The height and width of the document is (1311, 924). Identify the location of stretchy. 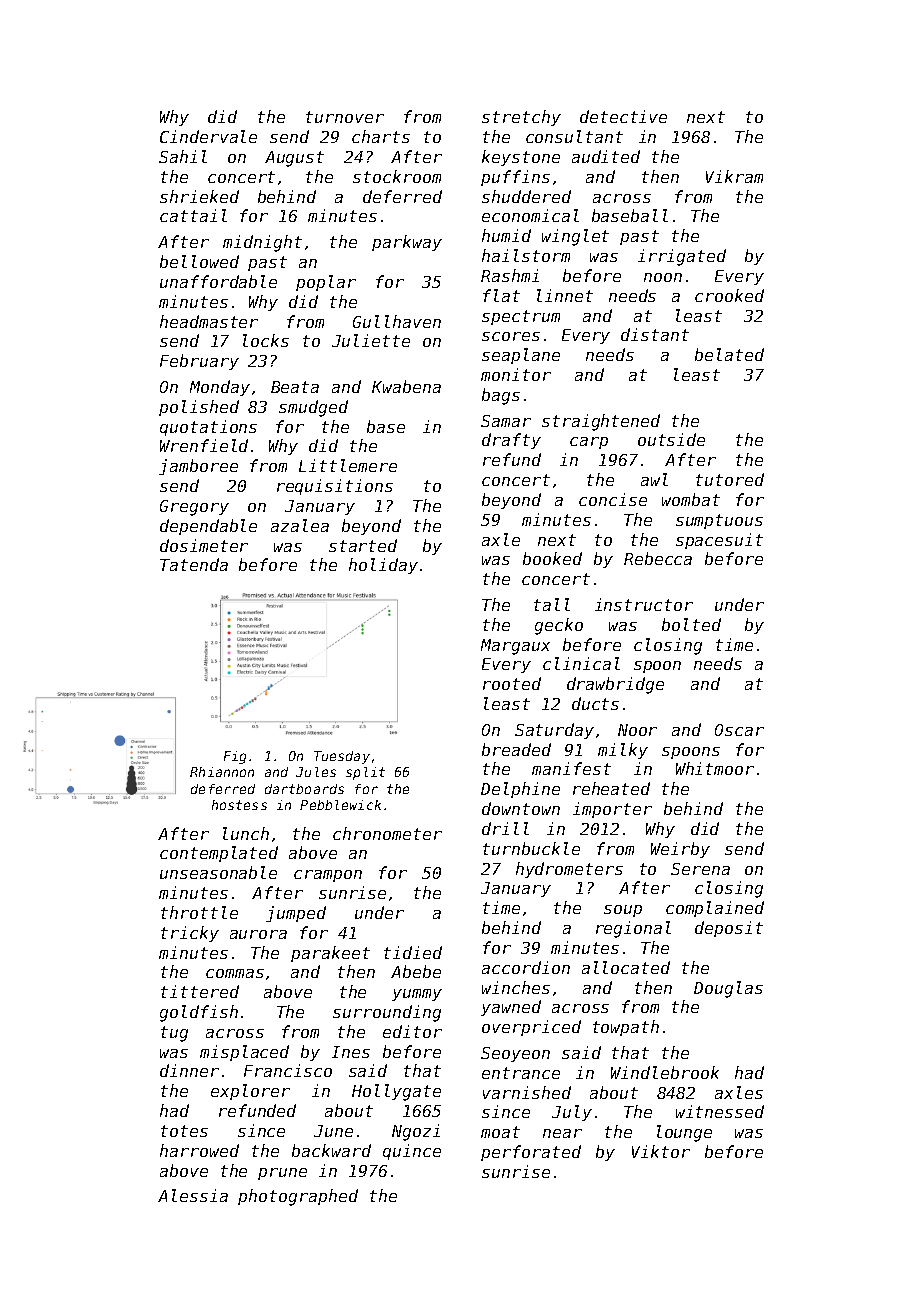
(521, 118).
